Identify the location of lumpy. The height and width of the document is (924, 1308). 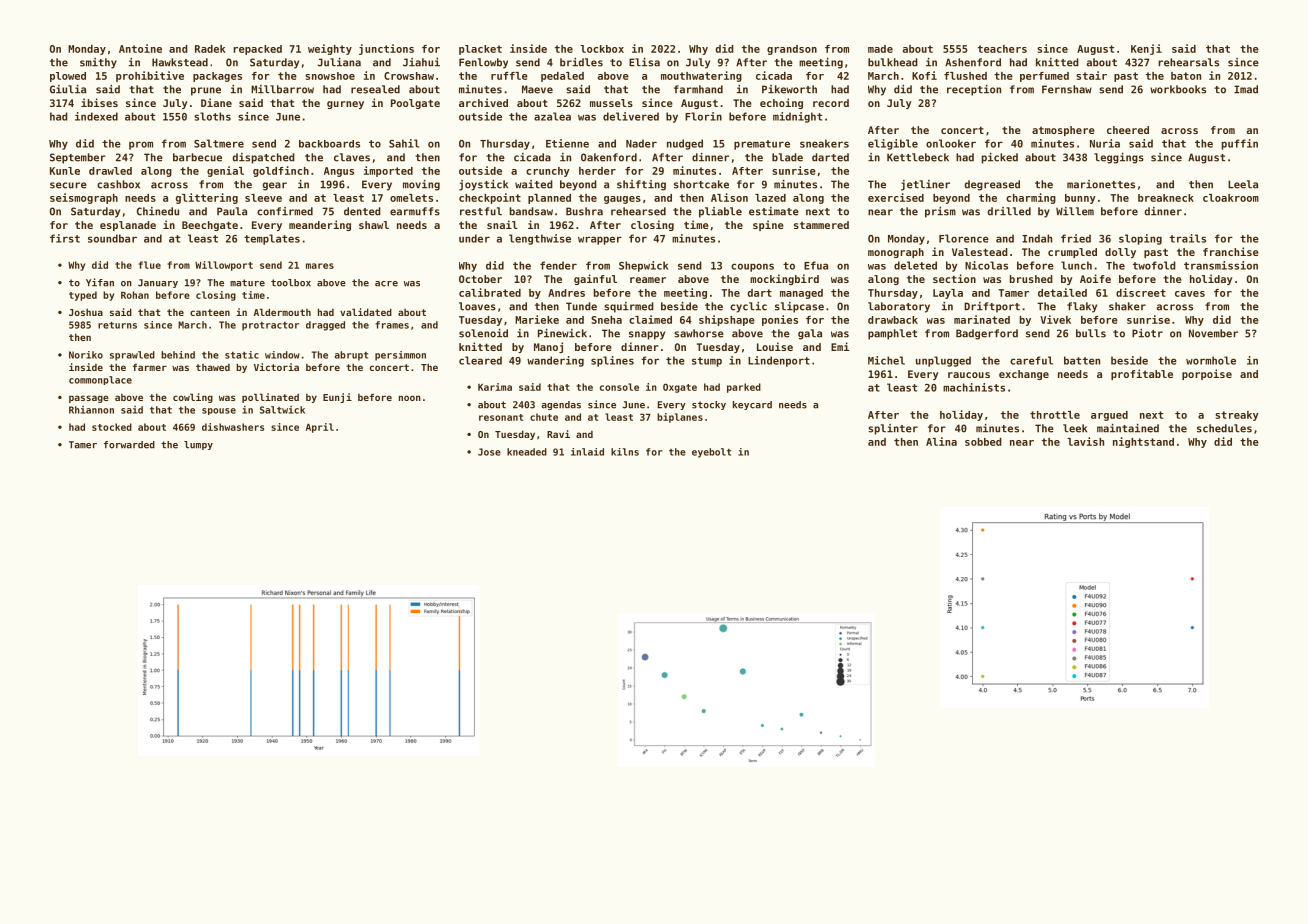
(198, 445).
